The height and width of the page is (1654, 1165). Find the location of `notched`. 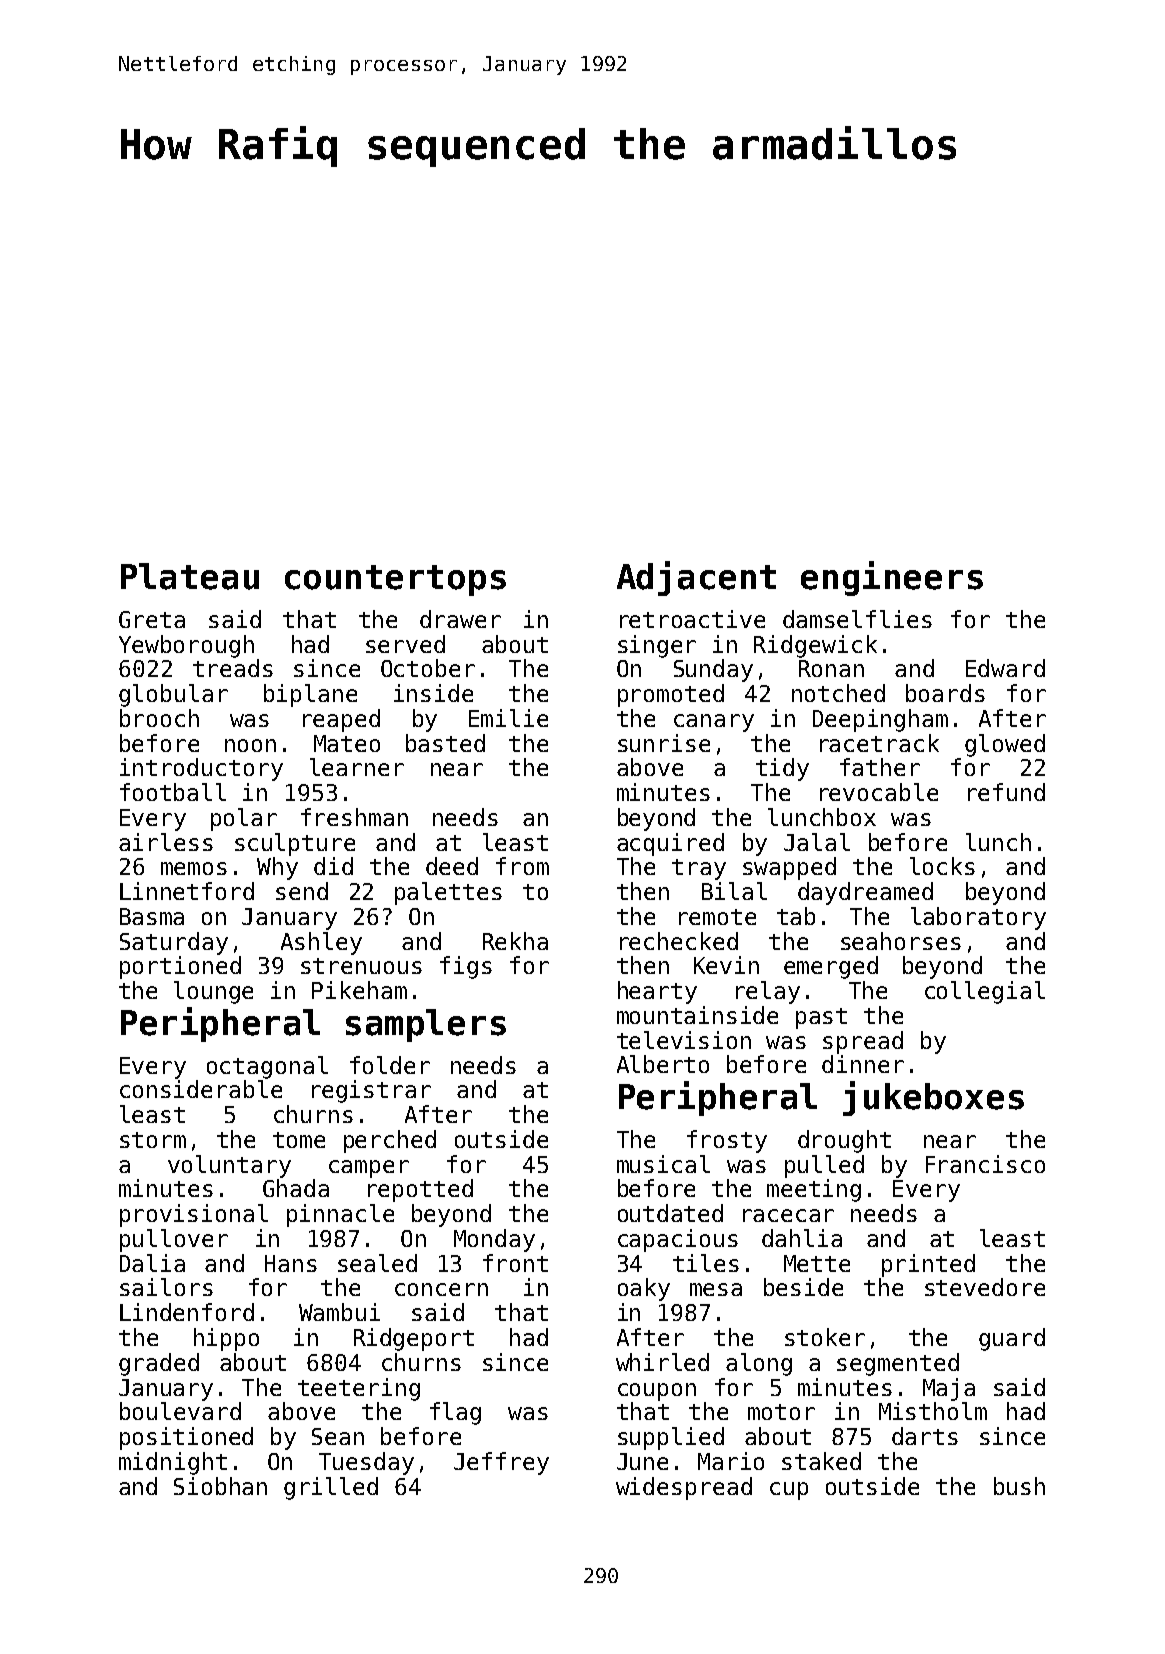

notched is located at coordinates (838, 693).
